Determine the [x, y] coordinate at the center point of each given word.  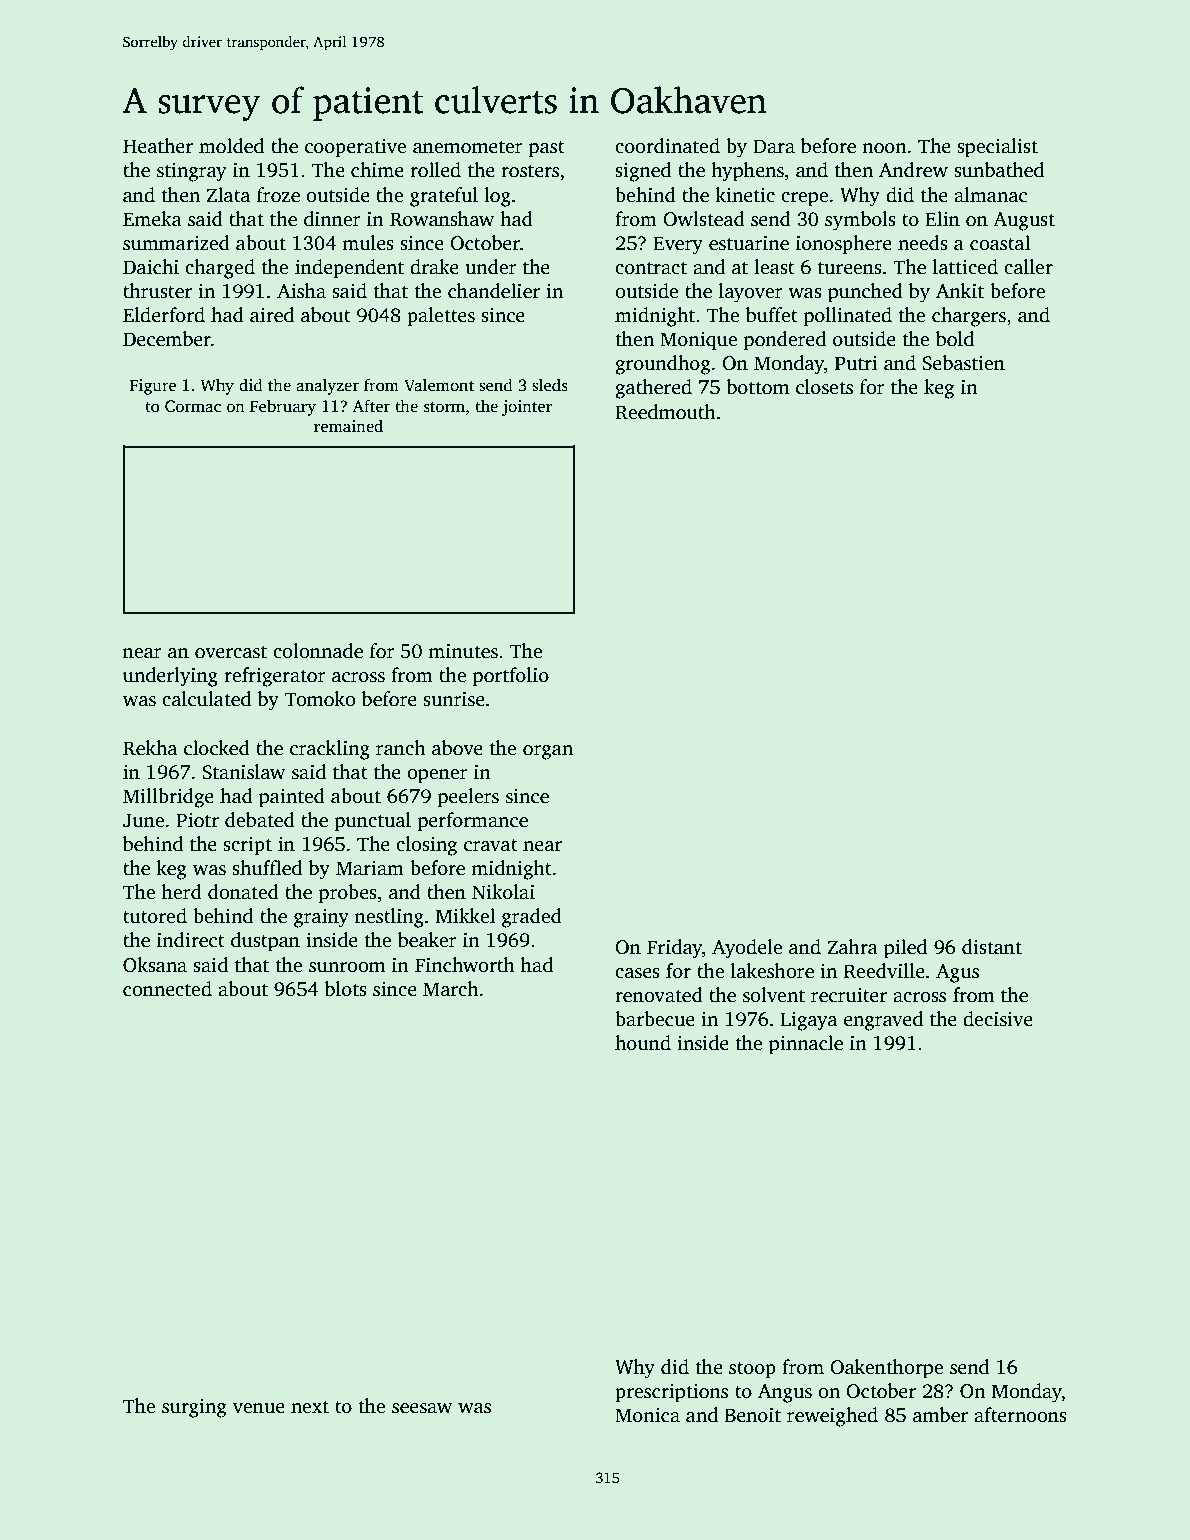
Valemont [439, 385]
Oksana [155, 965]
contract [651, 268]
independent [349, 269]
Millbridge [168, 798]
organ [548, 752]
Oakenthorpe [886, 1369]
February [283, 407]
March [451, 989]
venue [259, 1408]
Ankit [960, 291]
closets [824, 387]
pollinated [848, 317]
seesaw [422, 1408]
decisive [998, 1019]
